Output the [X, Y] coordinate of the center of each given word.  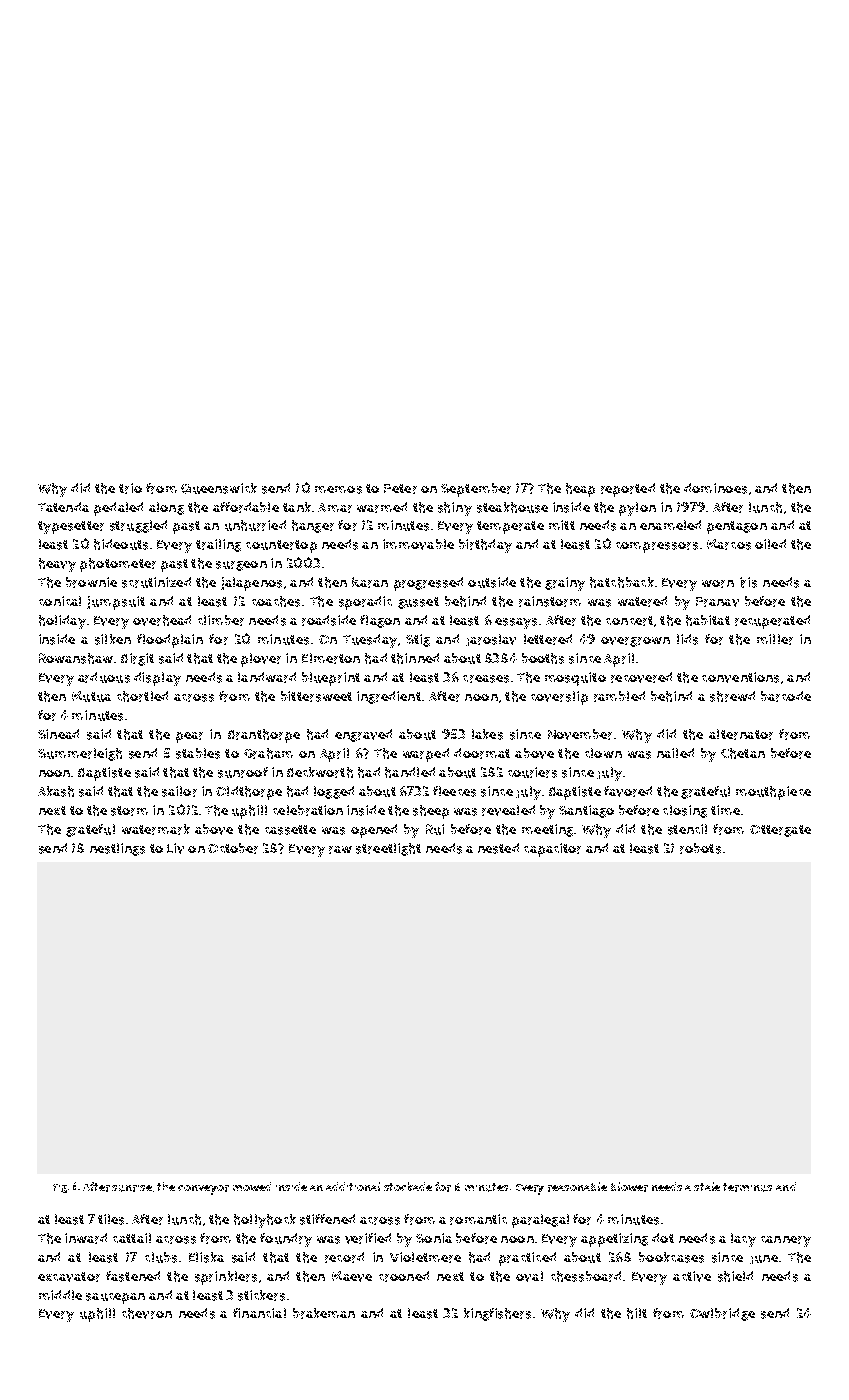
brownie [91, 582]
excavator [69, 1277]
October [233, 848]
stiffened [327, 1219]
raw [340, 850]
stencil [687, 829]
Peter [400, 489]
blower [629, 1187]
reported [628, 490]
